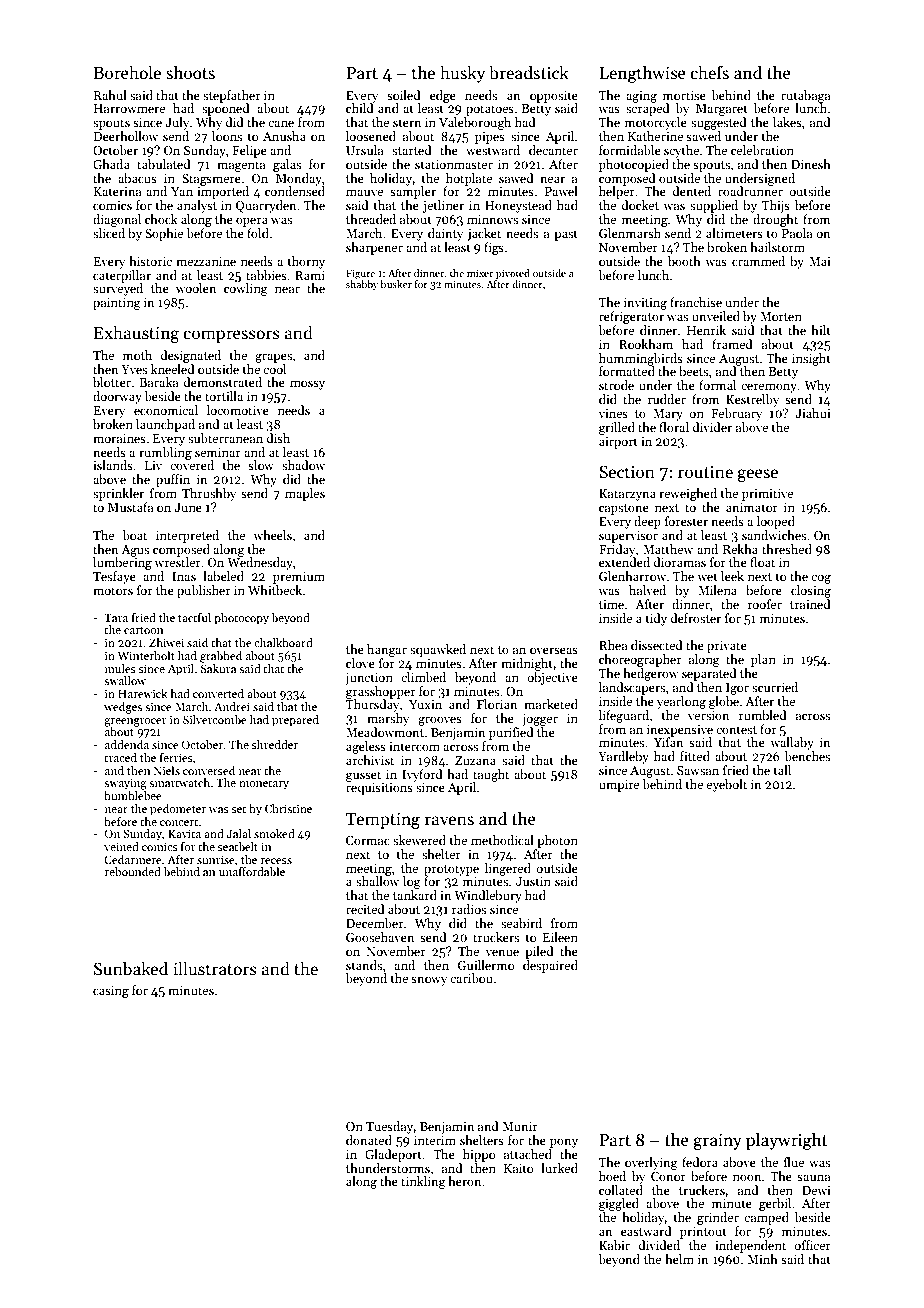 The height and width of the screenshot is (1308, 924). Describe the element at coordinates (109, 233) in the screenshot. I see `sliced` at that location.
